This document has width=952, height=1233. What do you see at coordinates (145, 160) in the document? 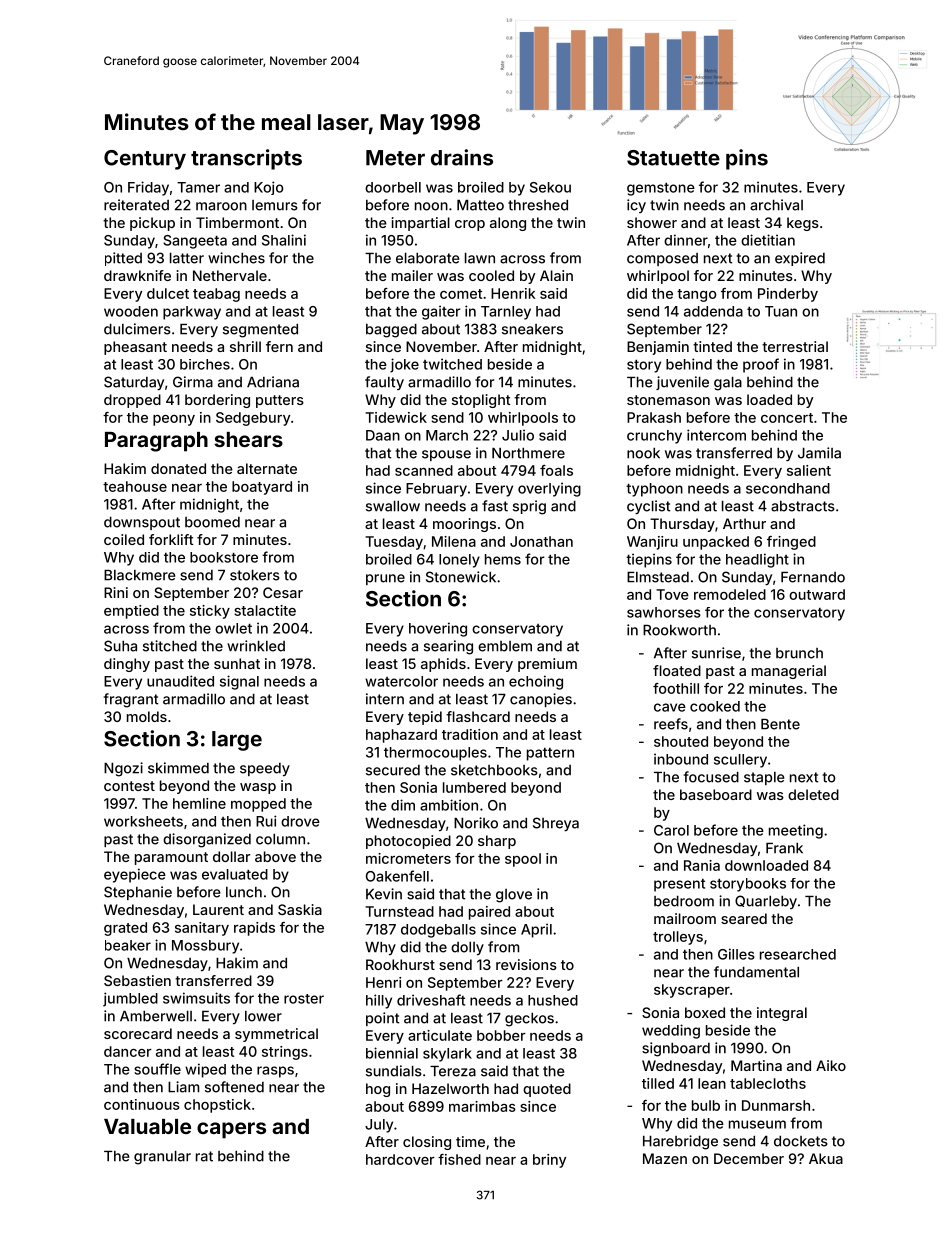
I see `Century` at bounding box center [145, 160].
